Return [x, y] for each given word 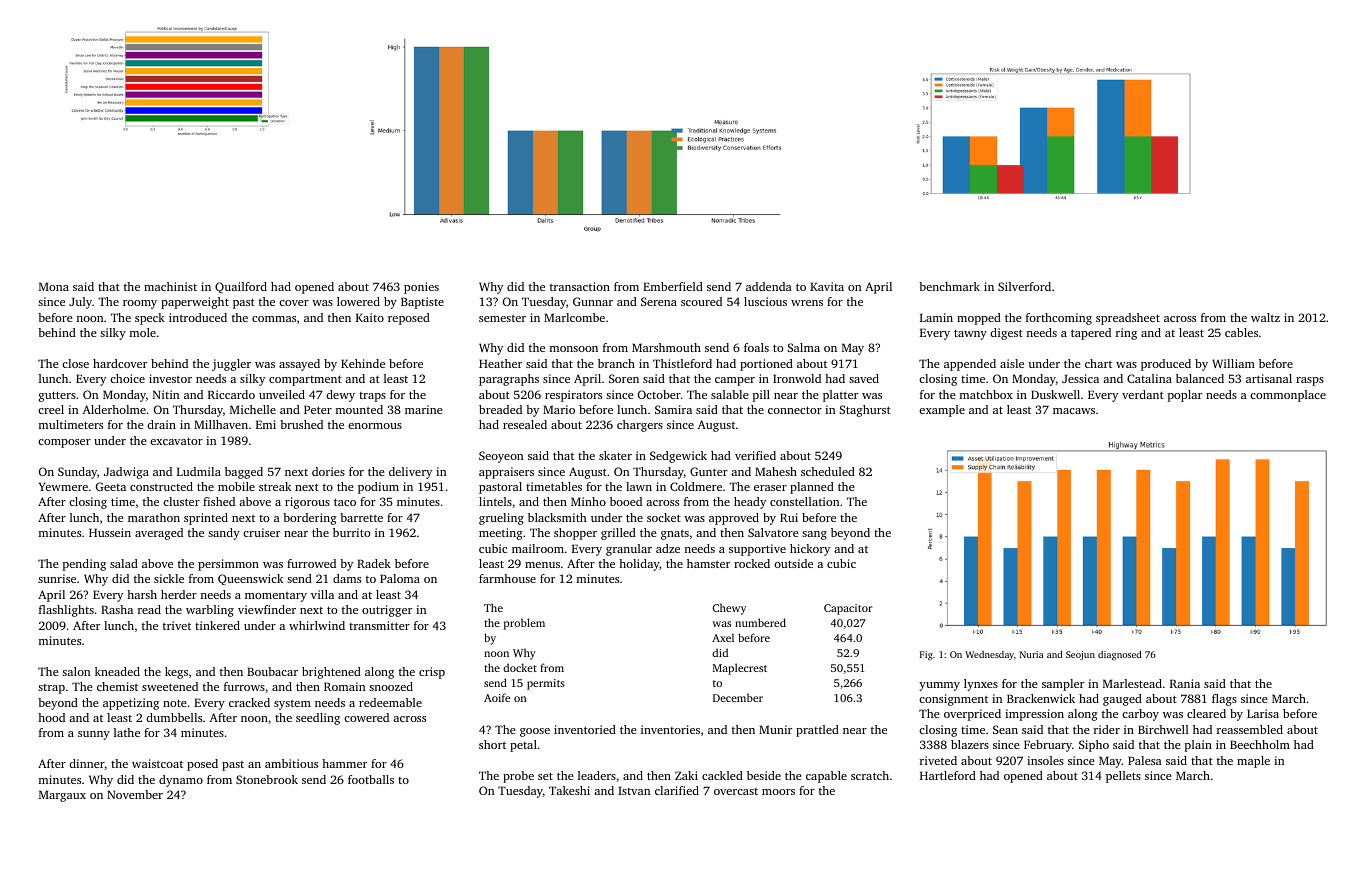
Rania [1185, 683]
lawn [639, 486]
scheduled [828, 471]
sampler [1063, 685]
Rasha [117, 609]
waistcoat [157, 763]
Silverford [1024, 286]
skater [615, 455]
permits [546, 684]
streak [275, 486]
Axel [723, 637]
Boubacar [272, 671]
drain [161, 424]
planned [812, 488]
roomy [140, 304]
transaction [580, 286]
